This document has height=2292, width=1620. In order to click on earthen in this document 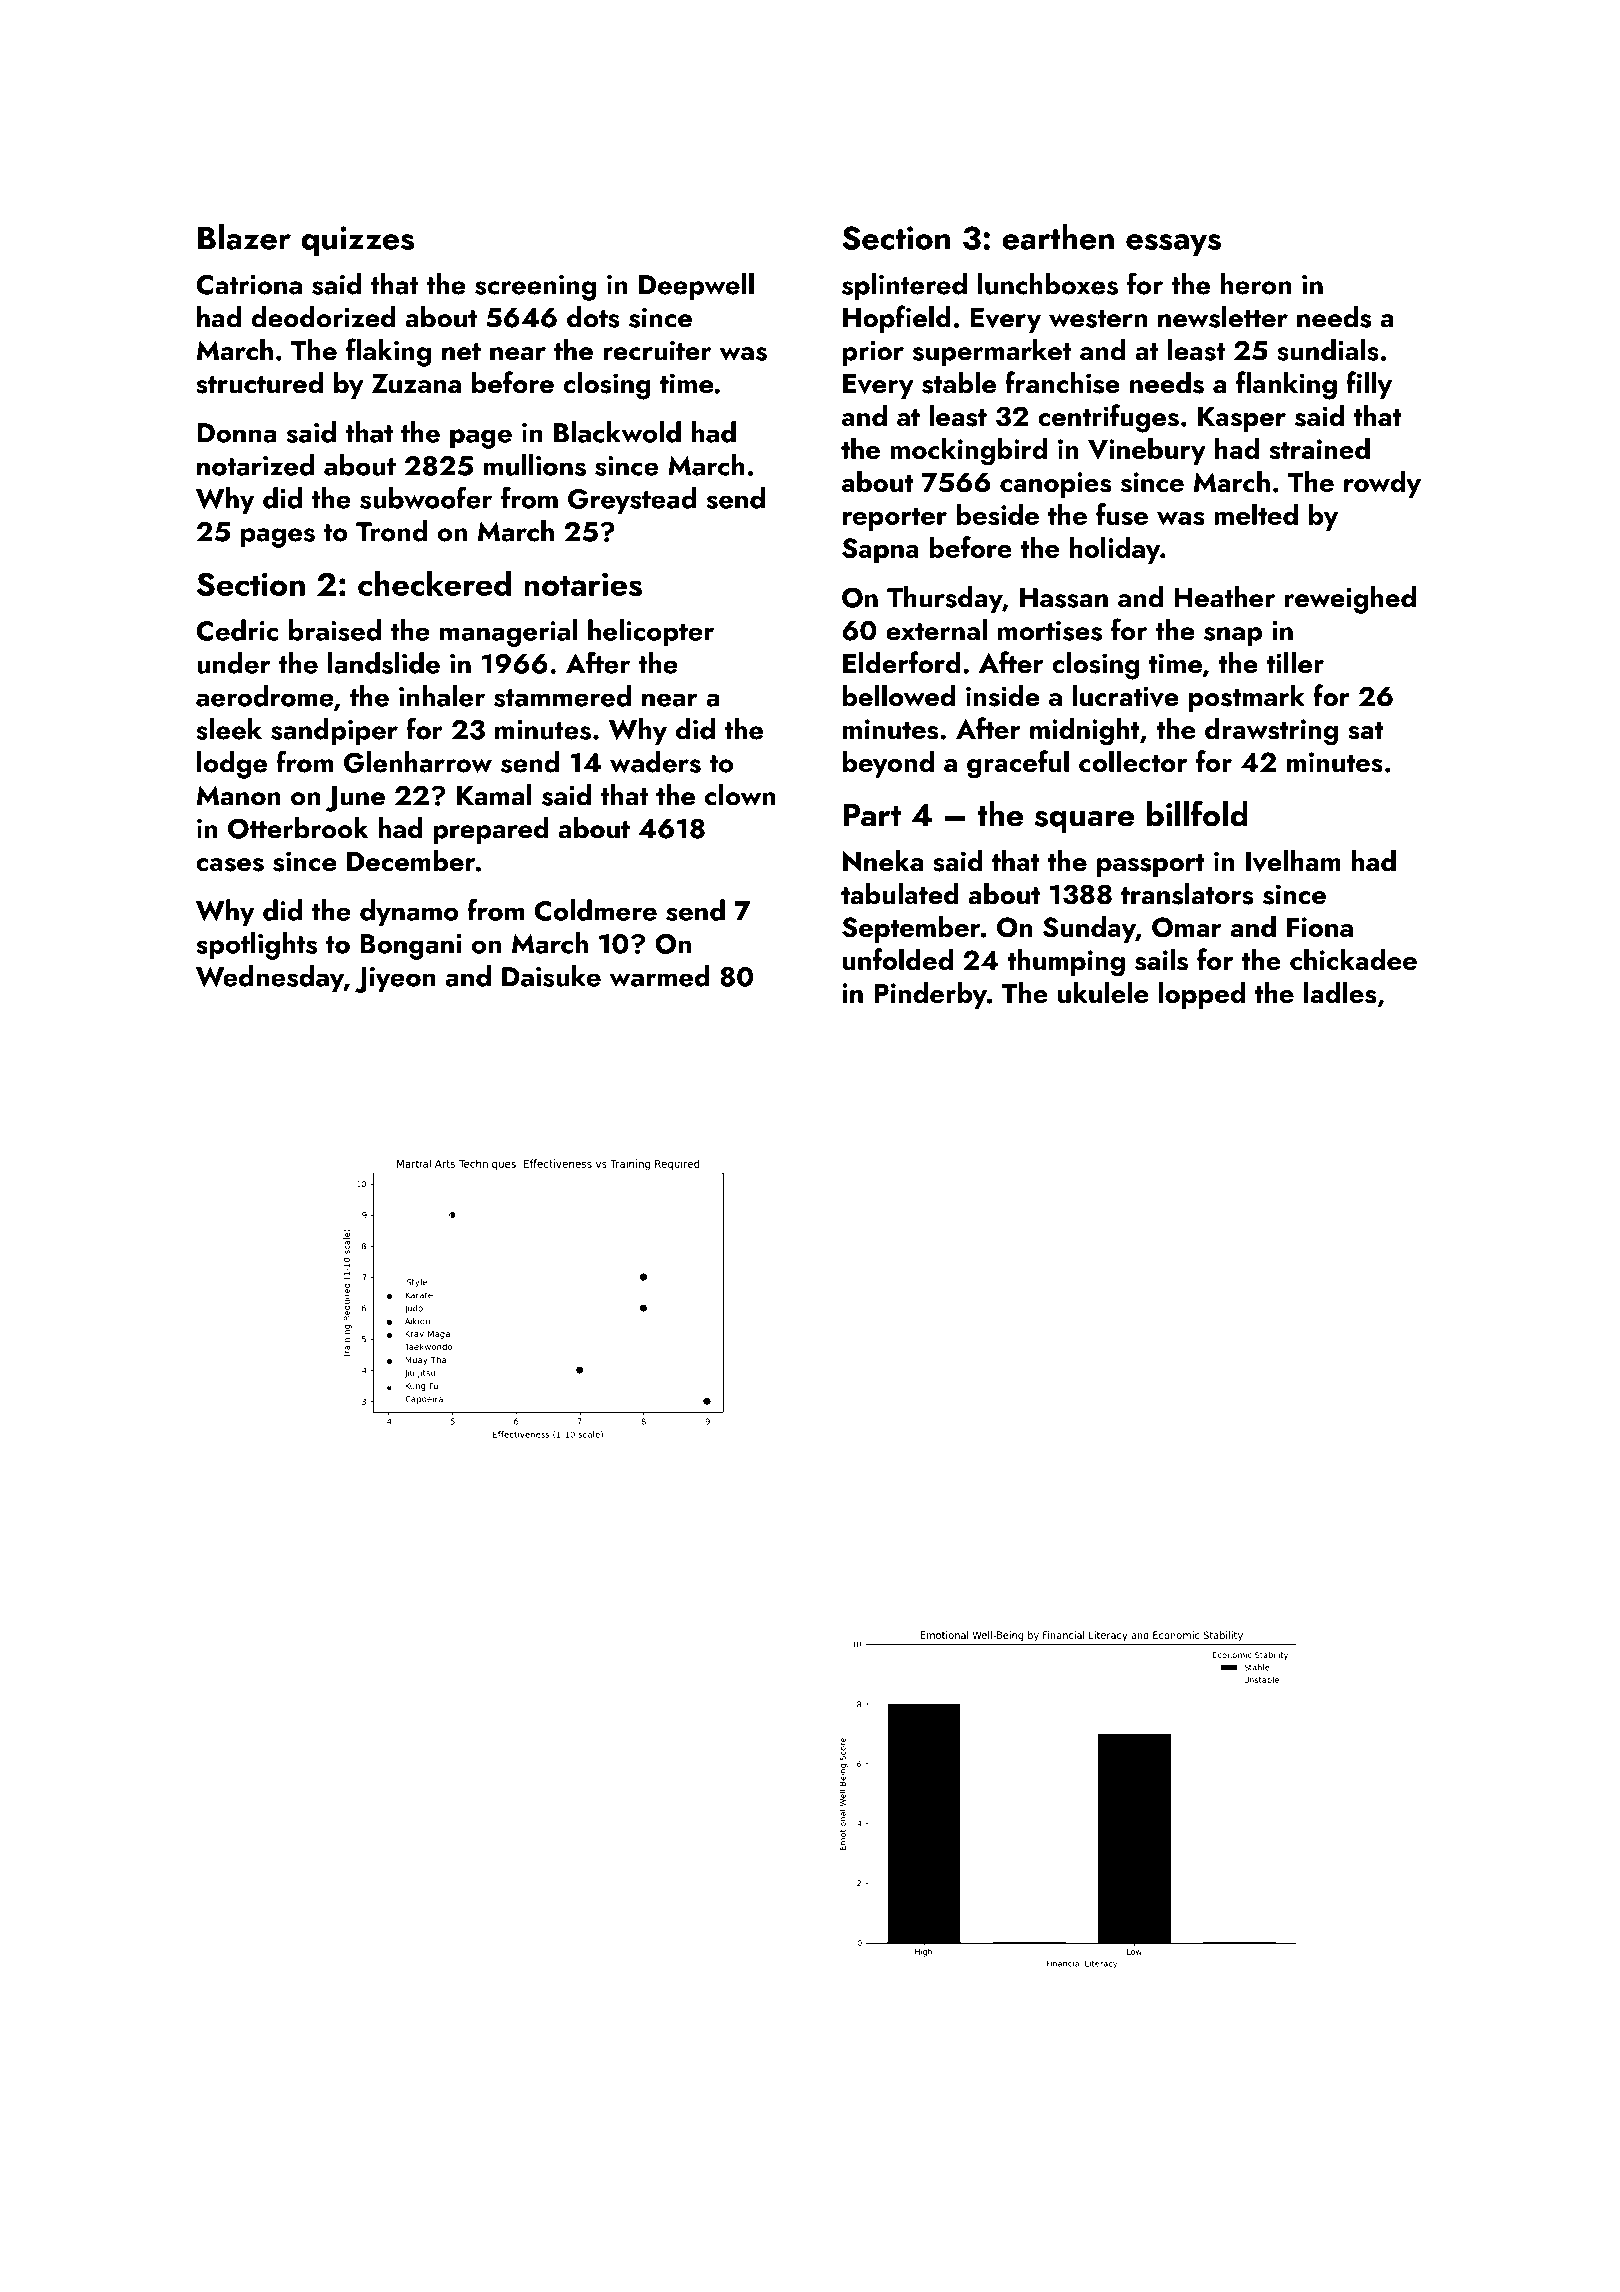, I will do `click(1058, 237)`.
